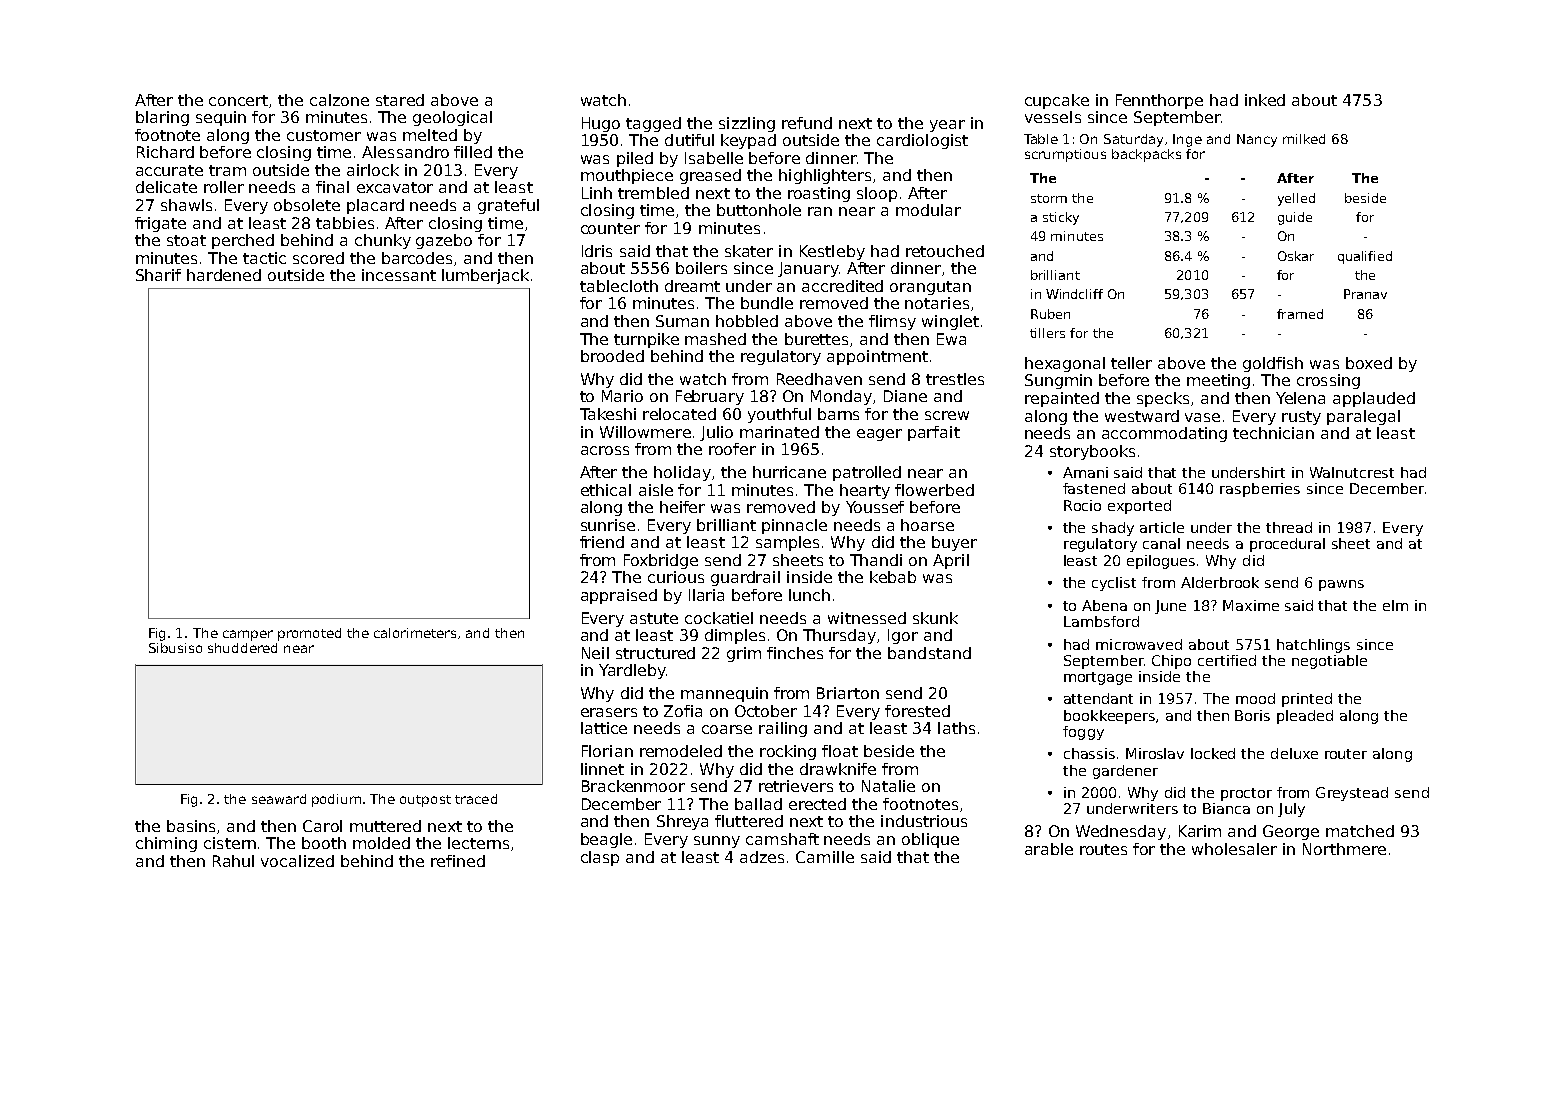 This screenshot has width=1567, height=1108. What do you see at coordinates (1131, 363) in the screenshot?
I see `teller` at bounding box center [1131, 363].
